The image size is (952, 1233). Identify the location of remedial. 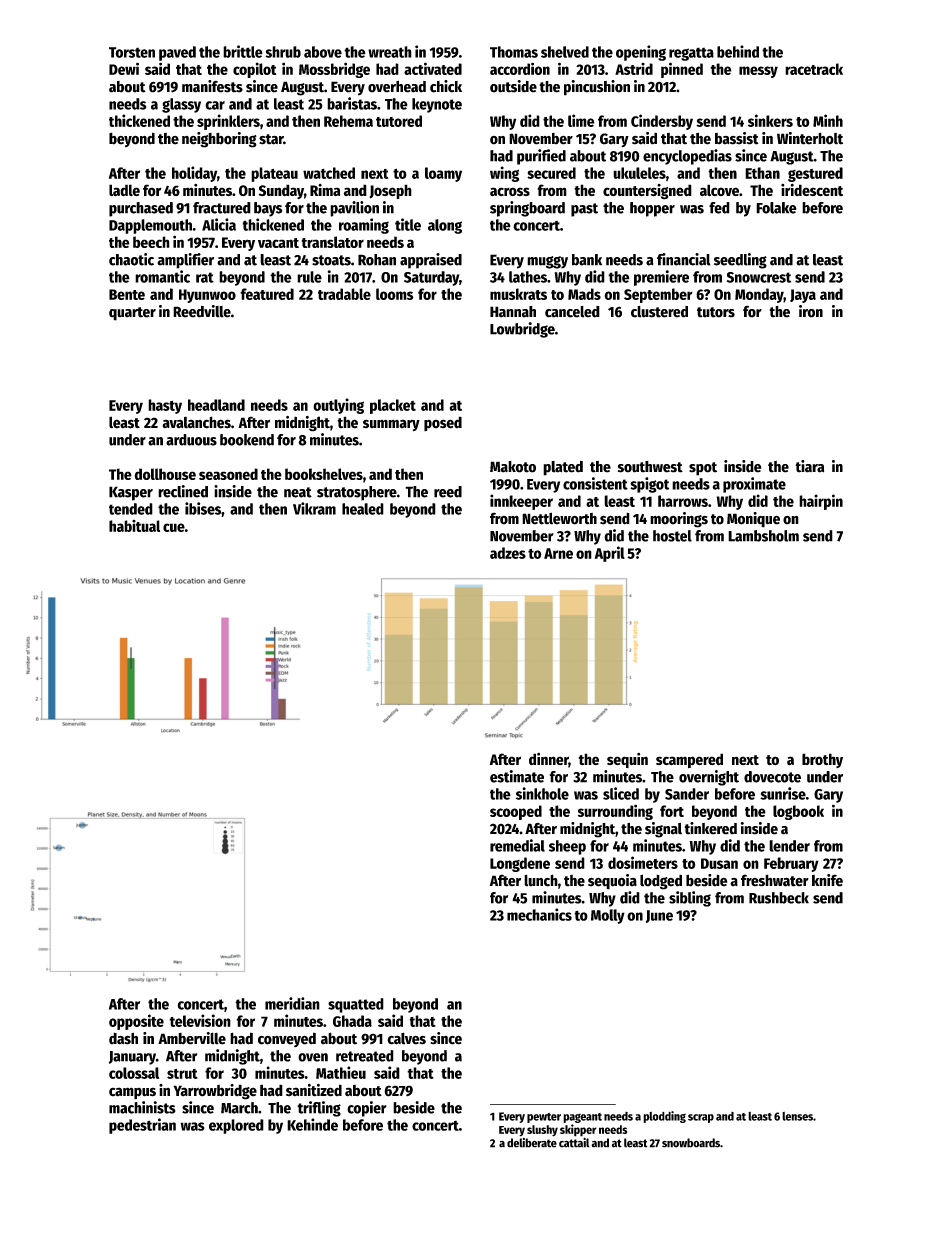
(517, 845).
